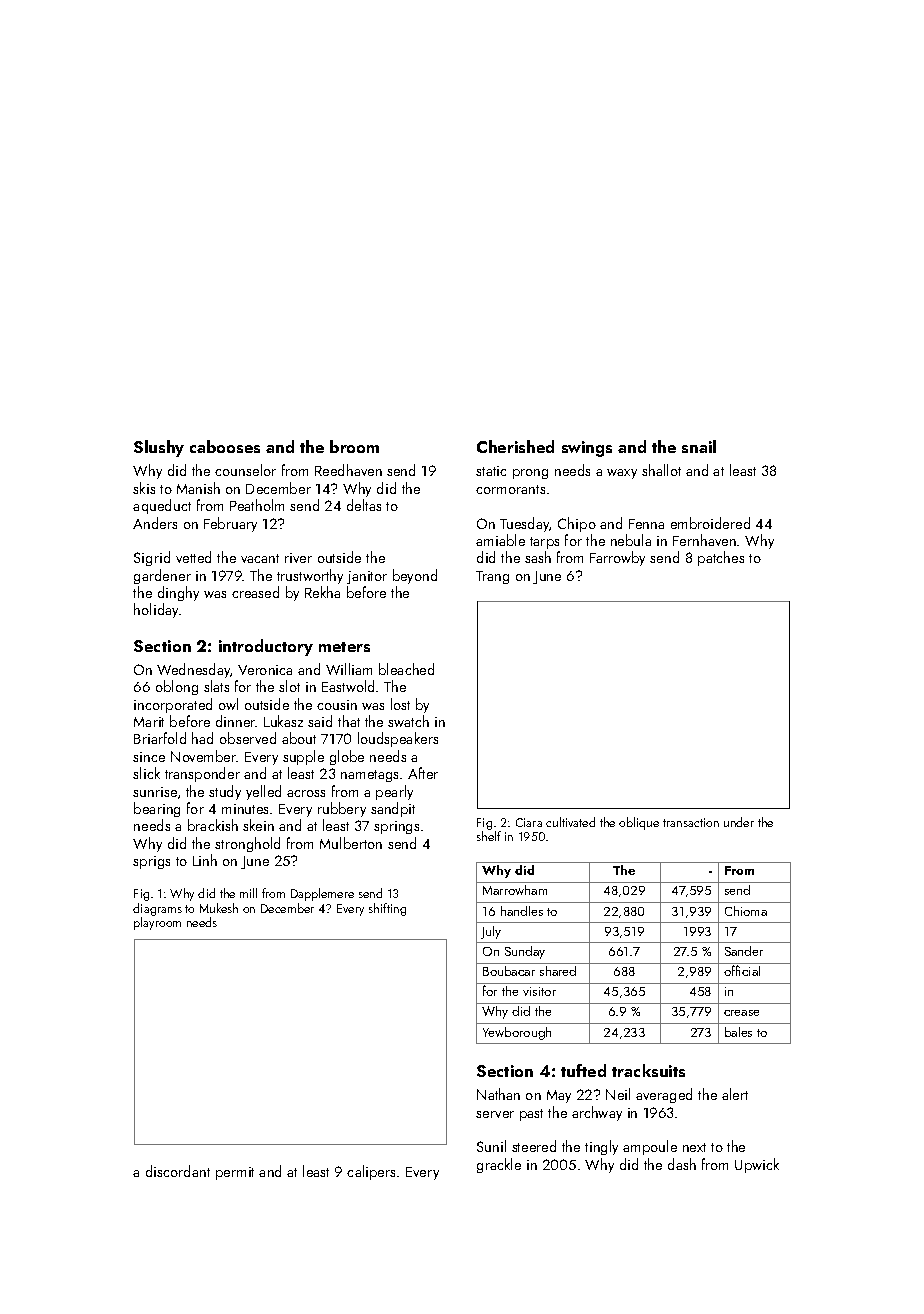  Describe the element at coordinates (699, 446) in the image. I see `snail` at that location.
